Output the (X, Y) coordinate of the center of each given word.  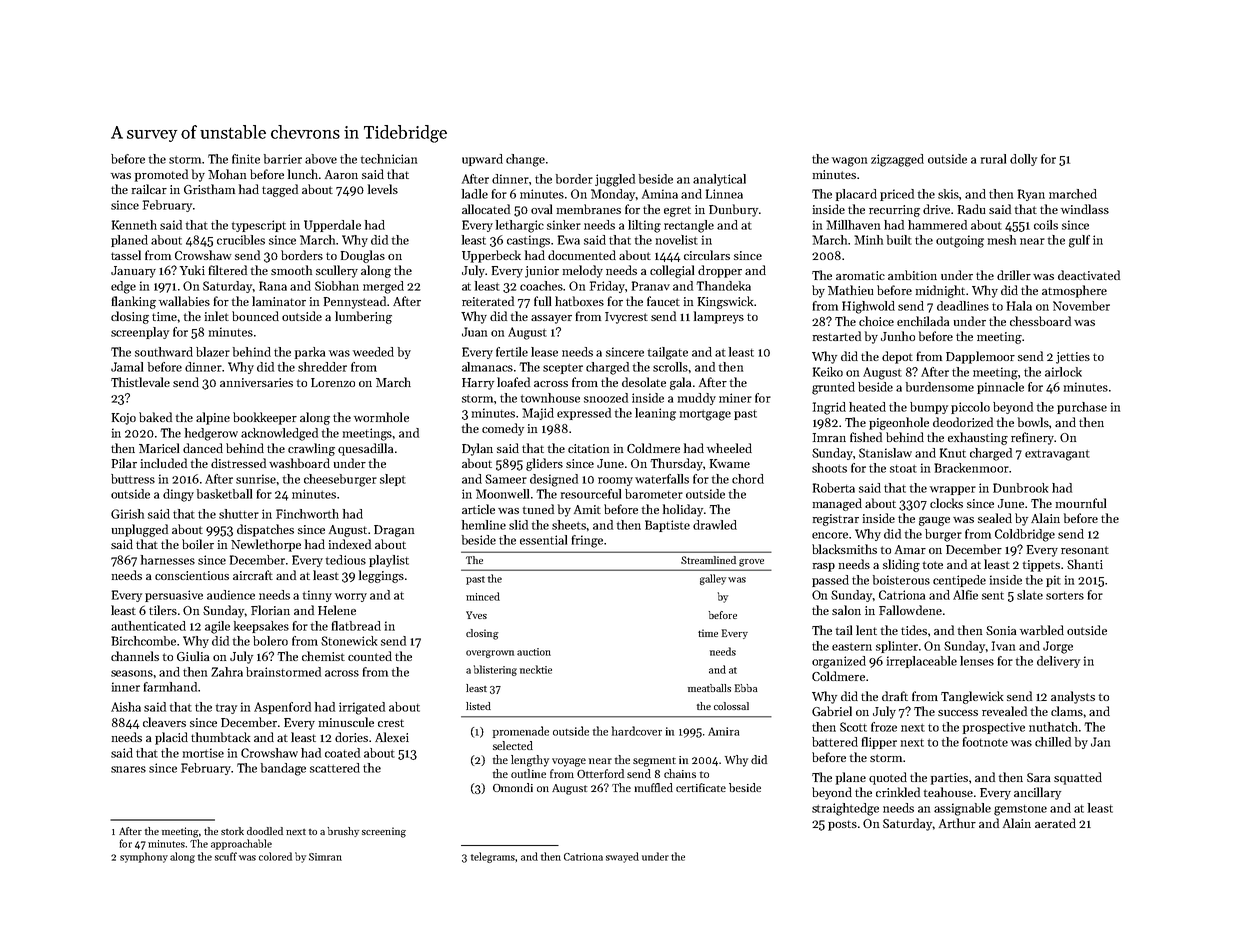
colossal (731, 706)
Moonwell (502, 494)
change (525, 160)
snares (128, 769)
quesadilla (365, 449)
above (321, 159)
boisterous (901, 580)
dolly (1023, 160)
